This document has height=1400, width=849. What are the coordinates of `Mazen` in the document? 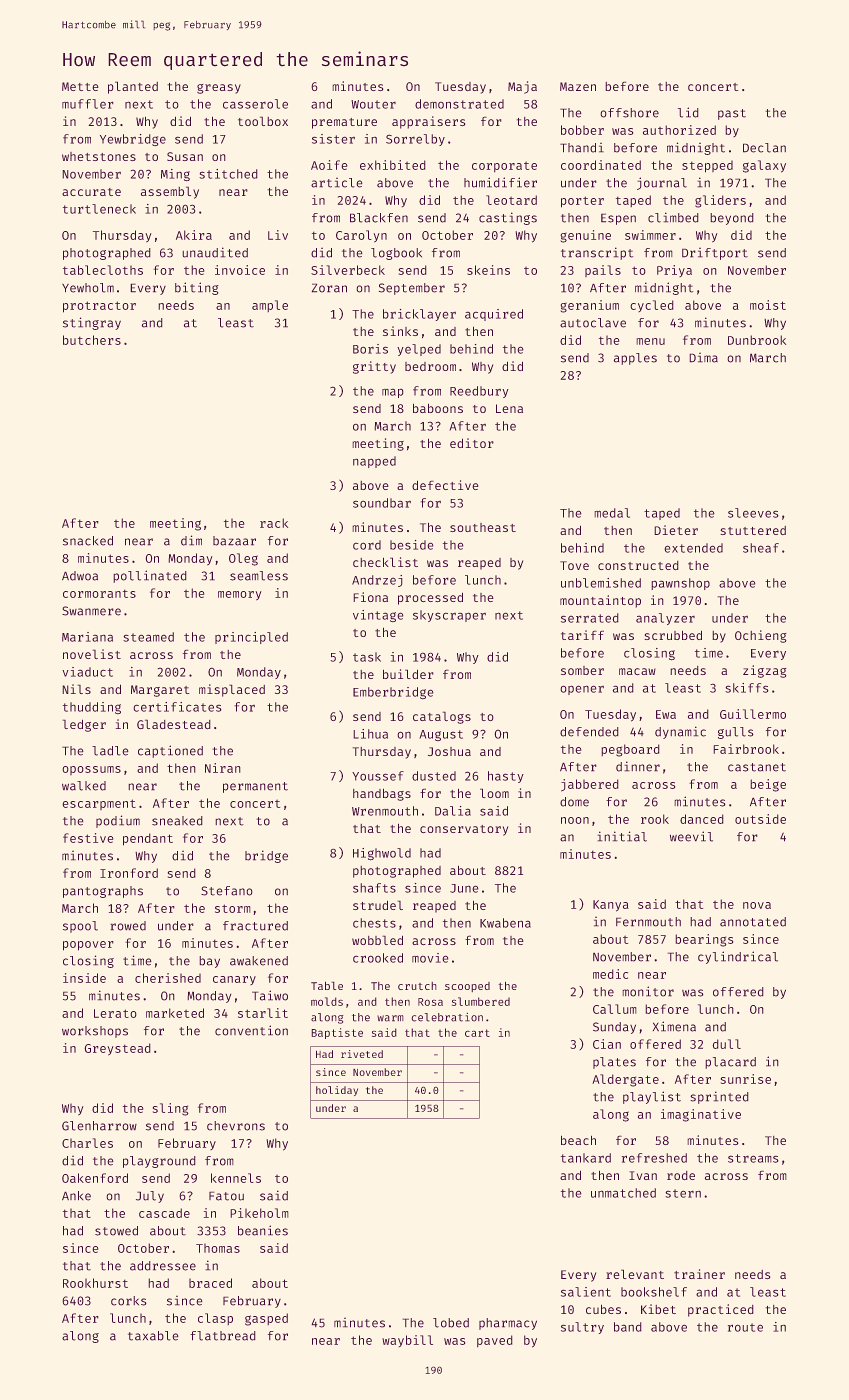 It's located at (578, 86).
